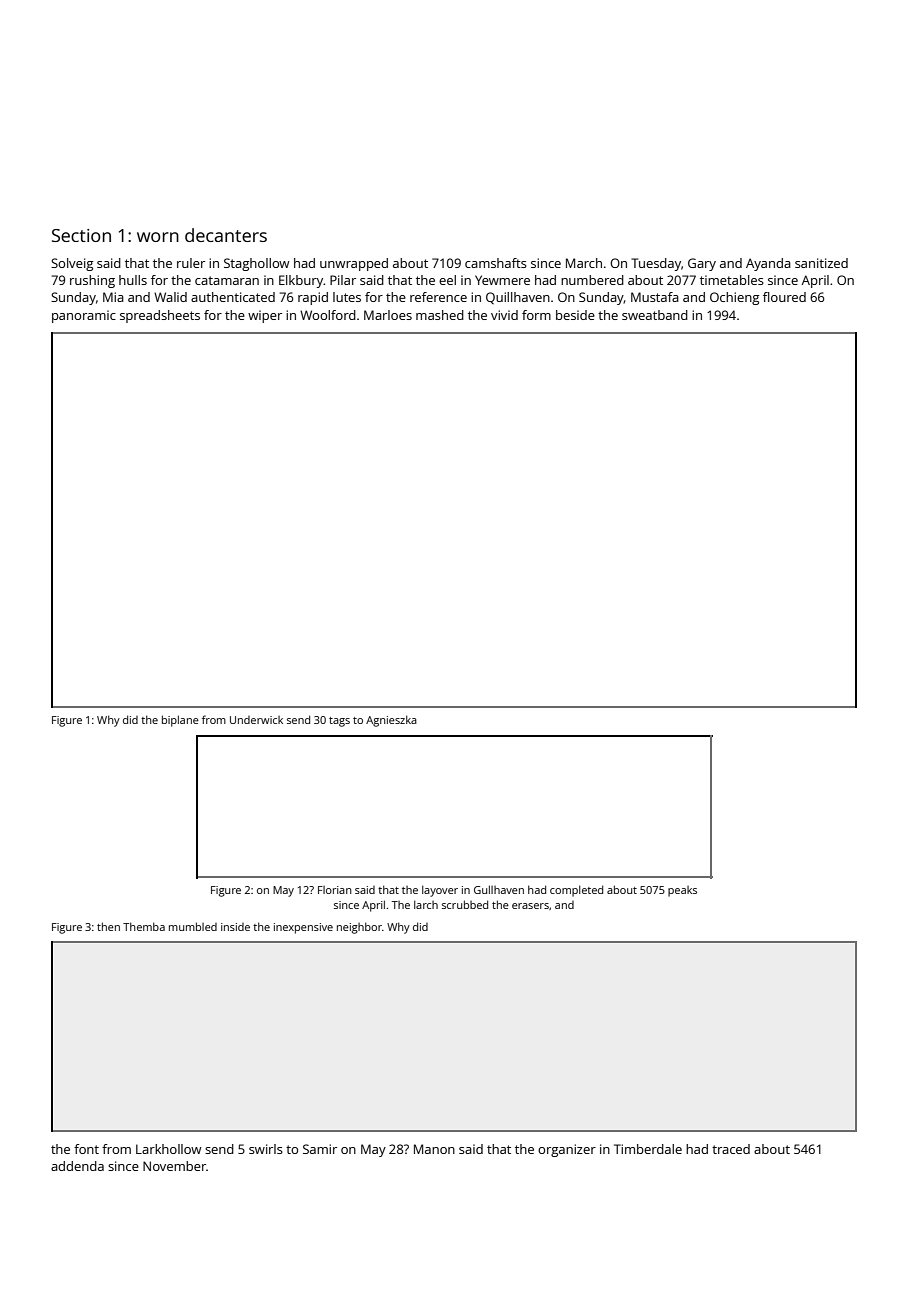 Image resolution: width=908 pixels, height=1316 pixels. I want to click on tags, so click(339, 722).
